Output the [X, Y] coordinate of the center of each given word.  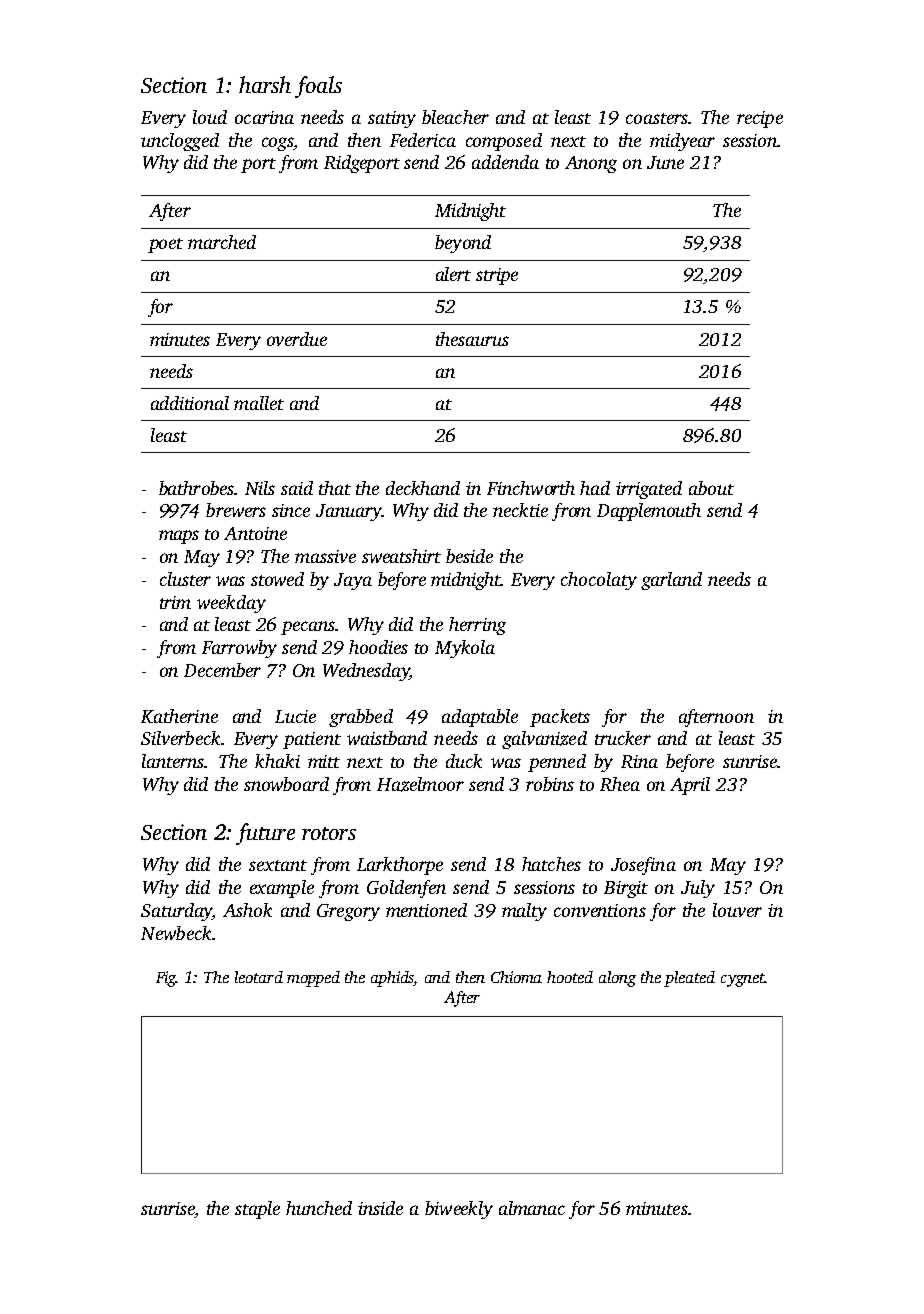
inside [380, 1208]
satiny [392, 119]
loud [210, 117]
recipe [760, 119]
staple [257, 1210]
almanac [532, 1208]
